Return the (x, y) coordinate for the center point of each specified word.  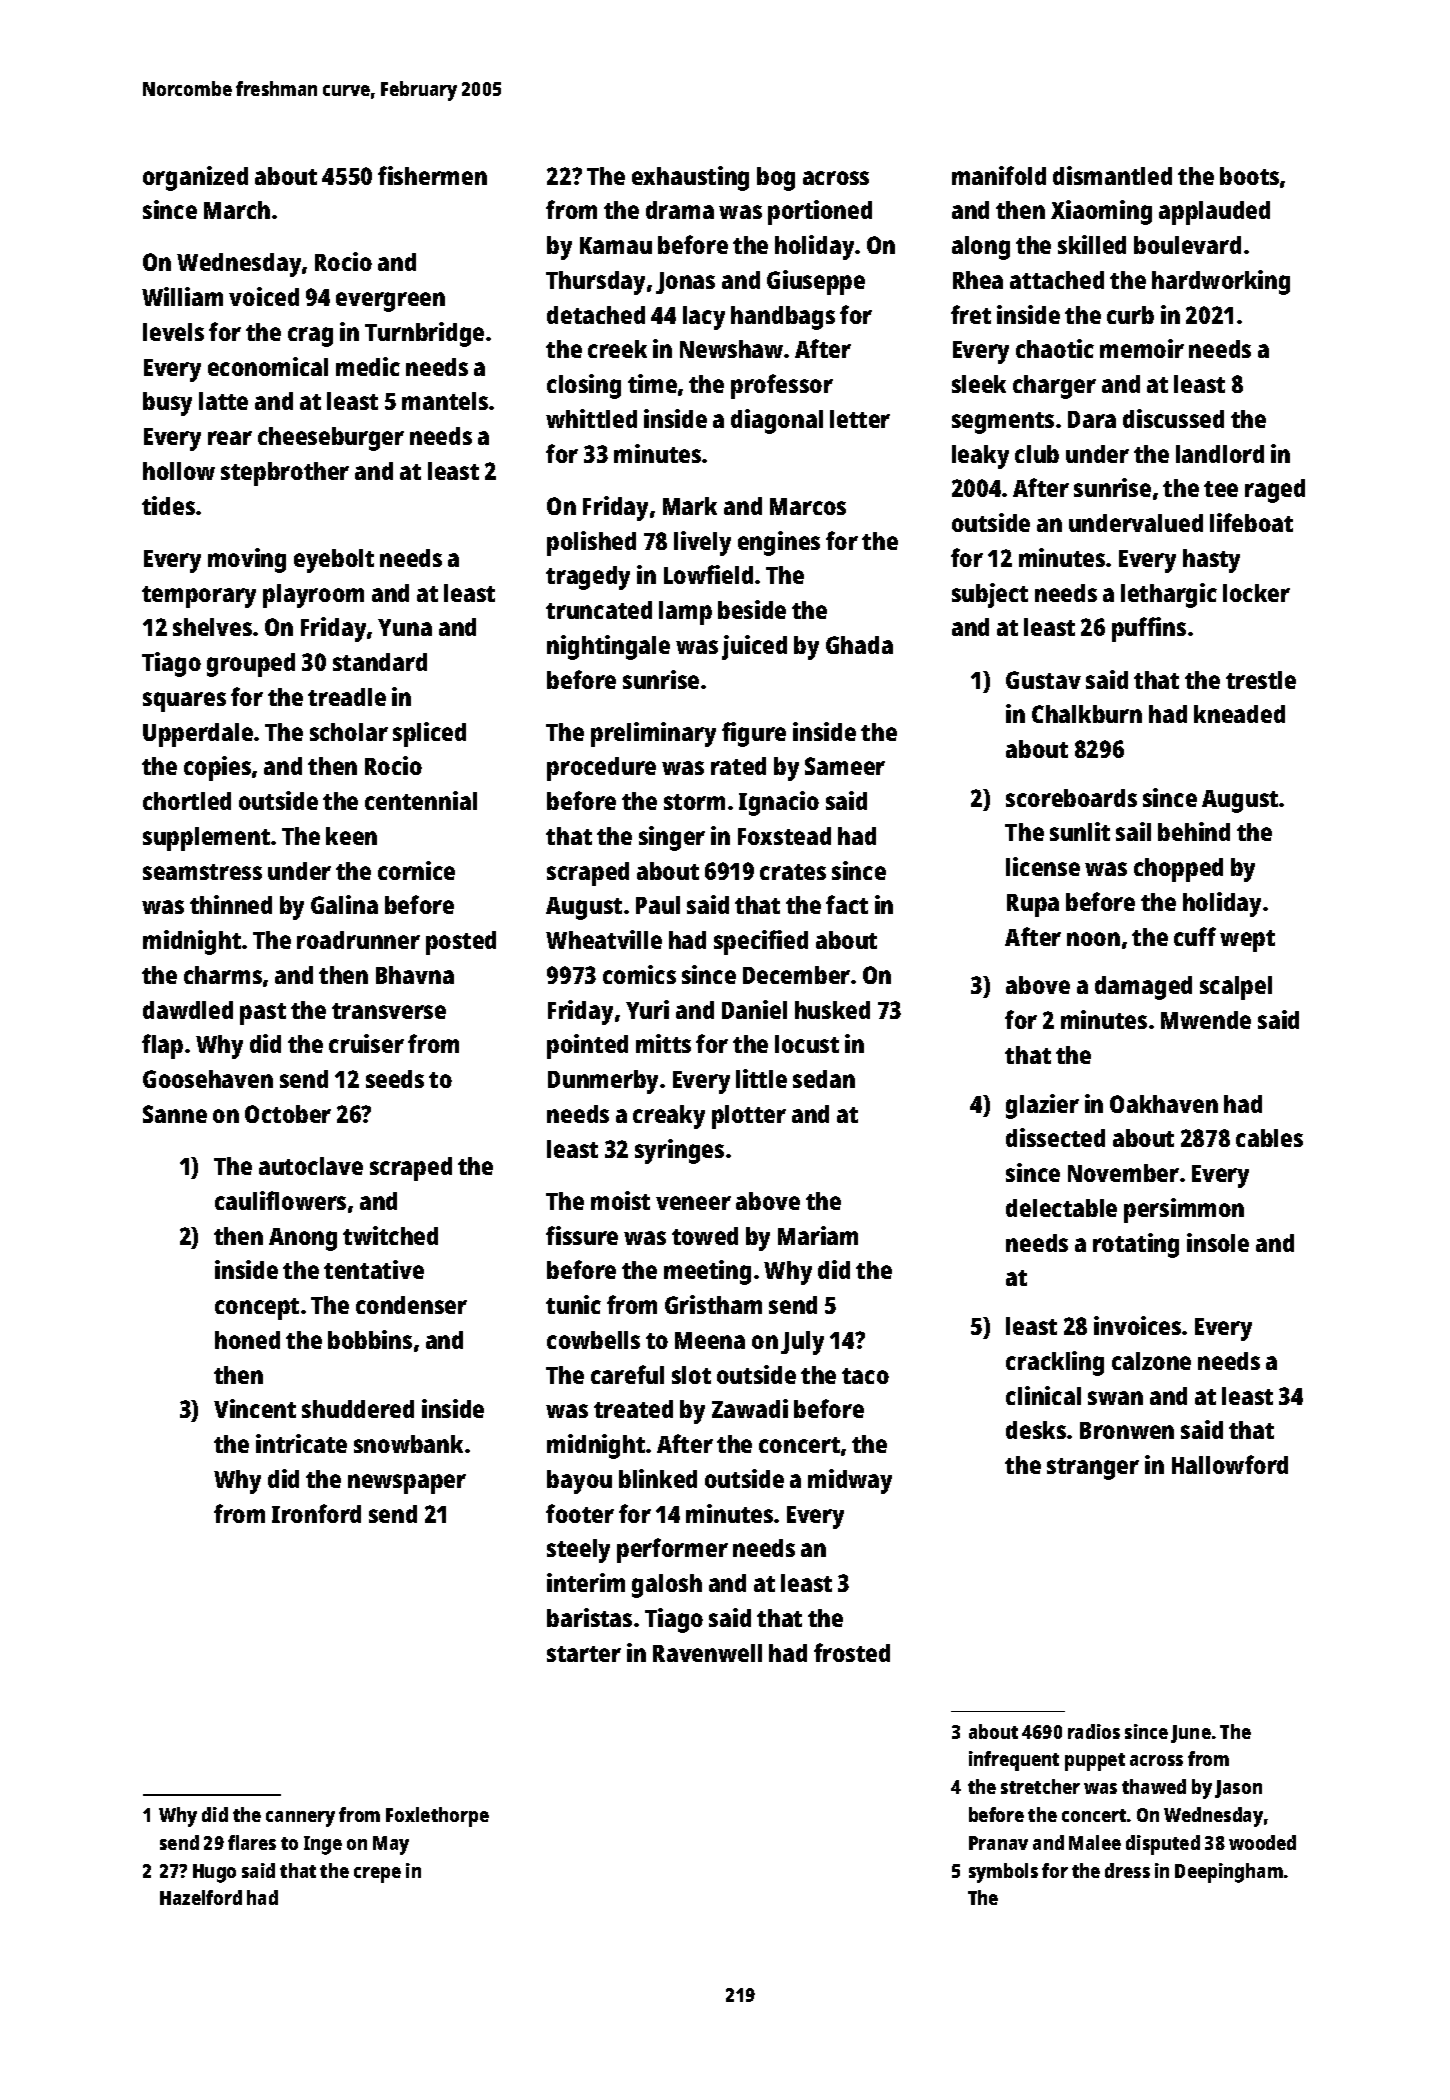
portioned (820, 212)
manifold (999, 175)
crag (310, 337)
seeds (395, 1079)
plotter (749, 1117)
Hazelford (201, 1897)
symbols (1003, 1873)
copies (217, 768)
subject (990, 595)
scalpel (1236, 988)
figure (754, 734)
